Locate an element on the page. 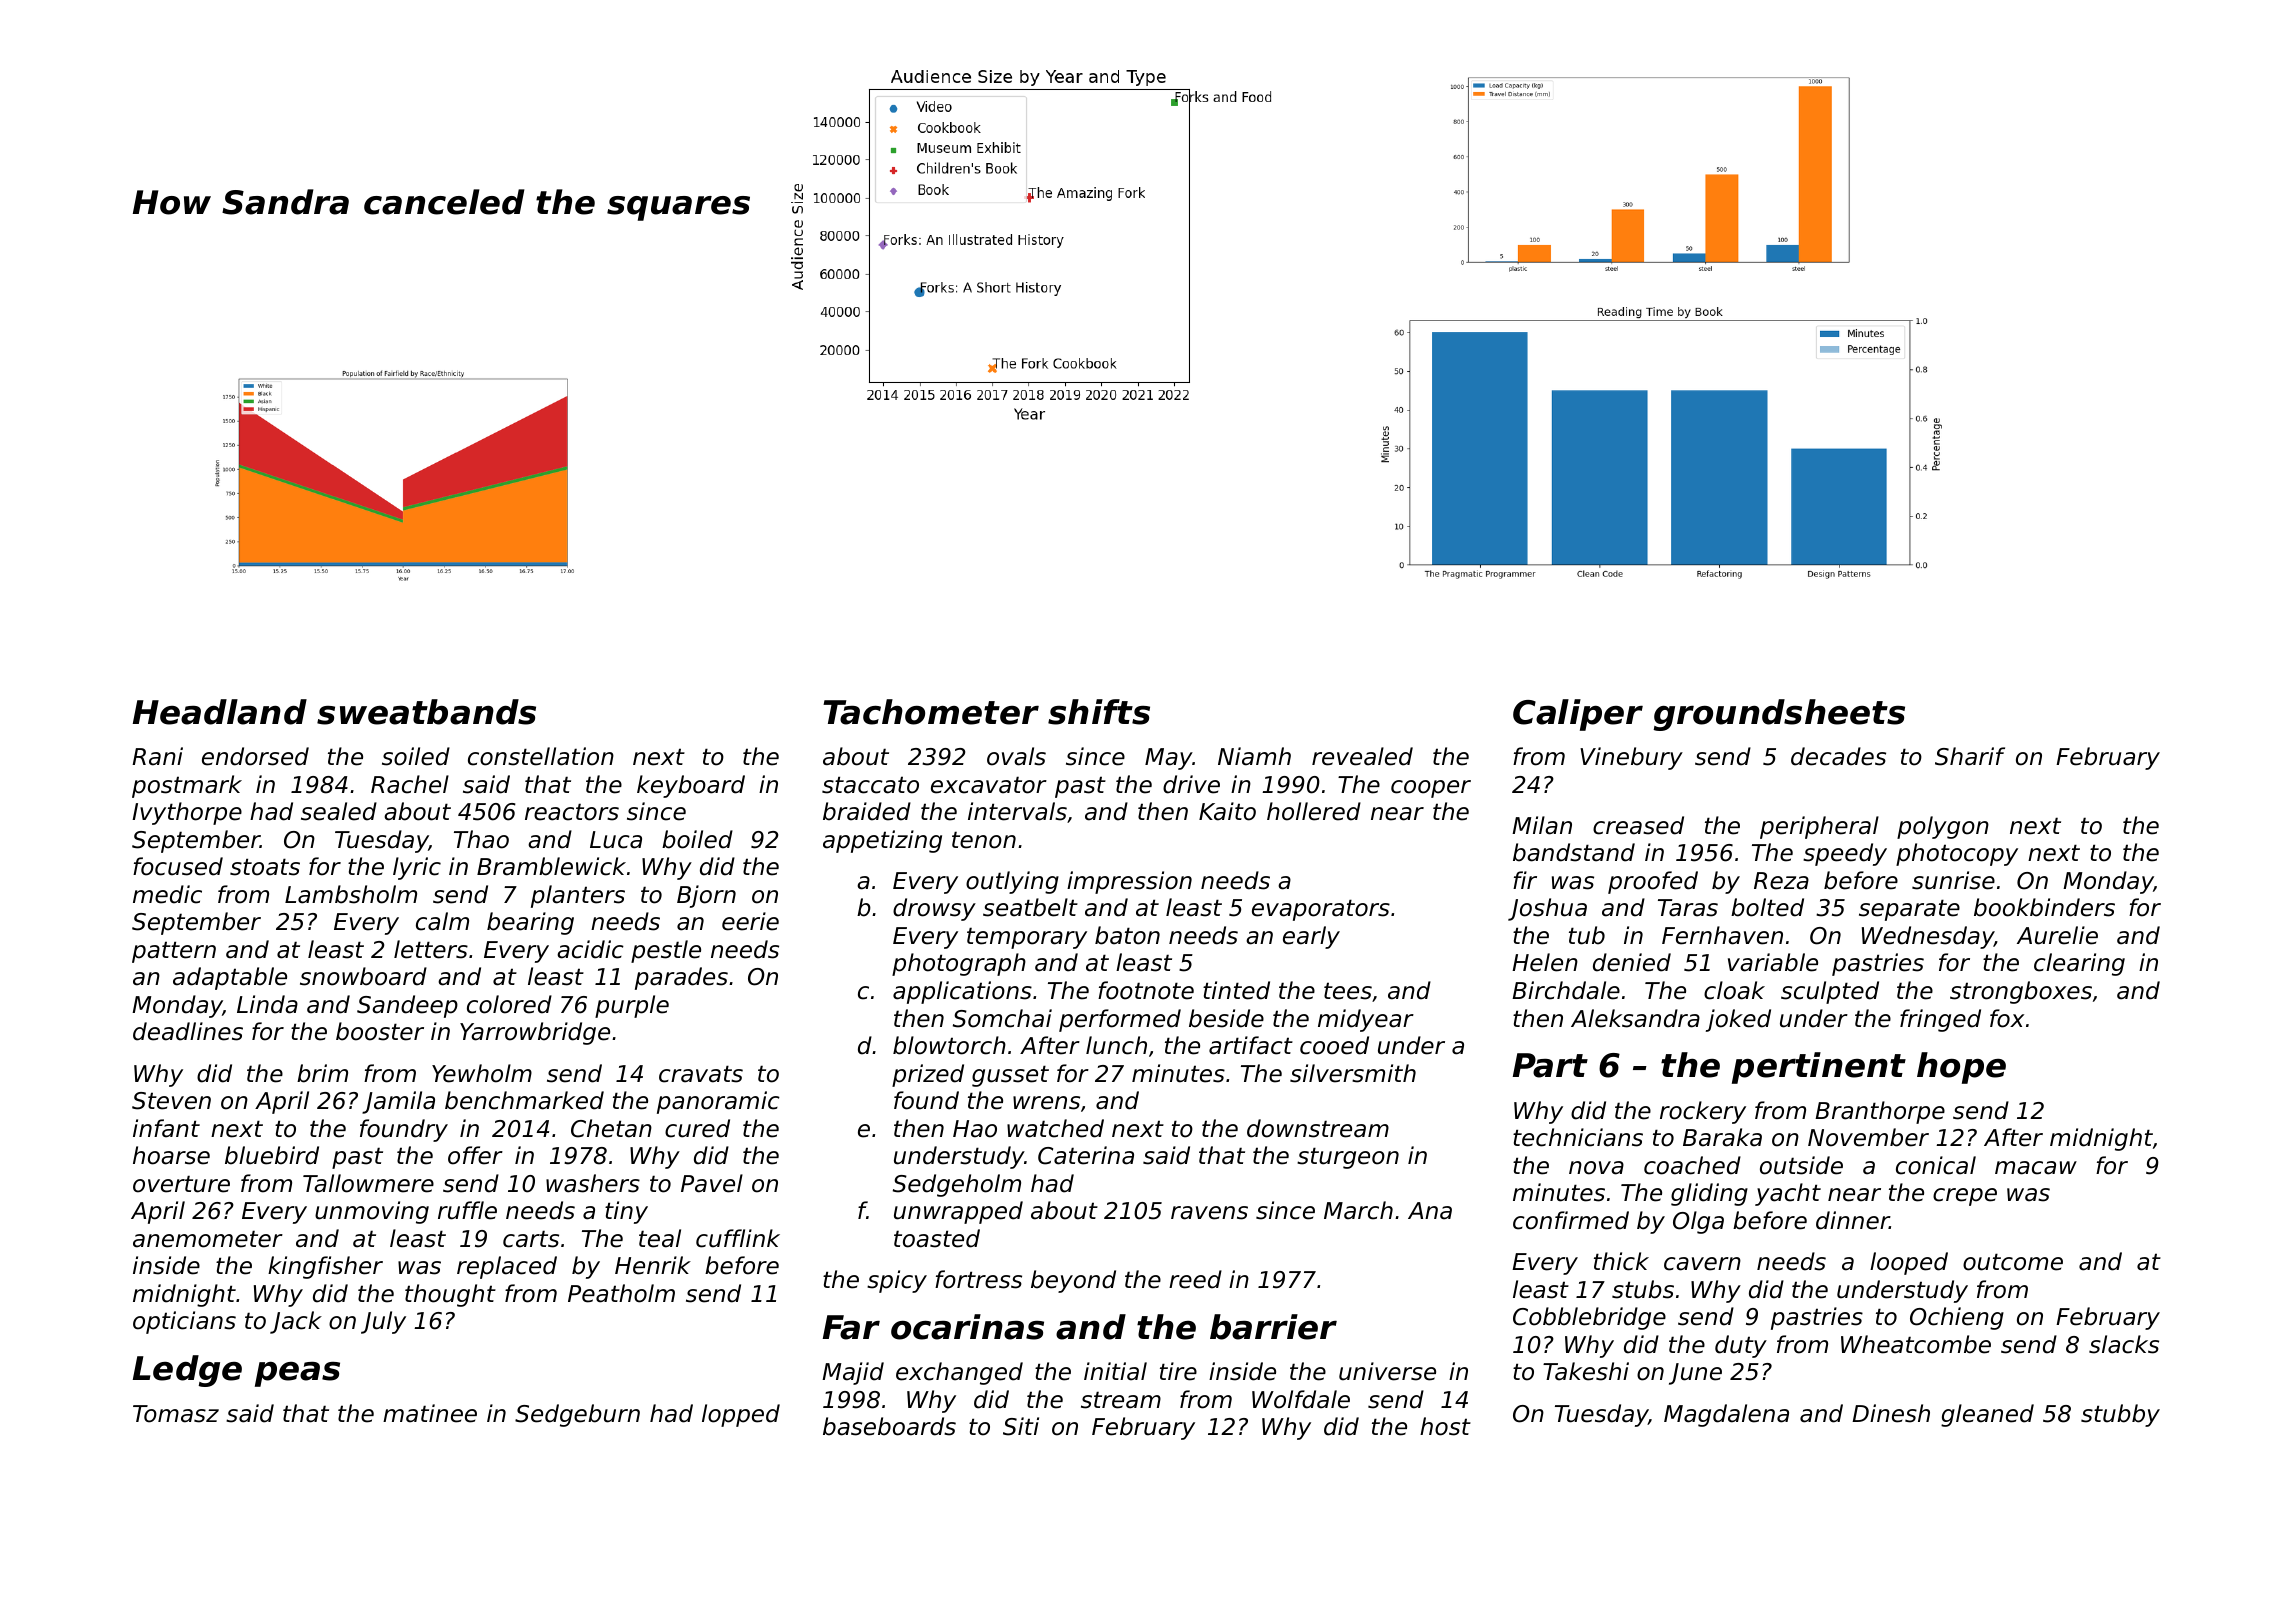 This page has width=2292, height=1620. Tomasz is located at coordinates (176, 1414).
